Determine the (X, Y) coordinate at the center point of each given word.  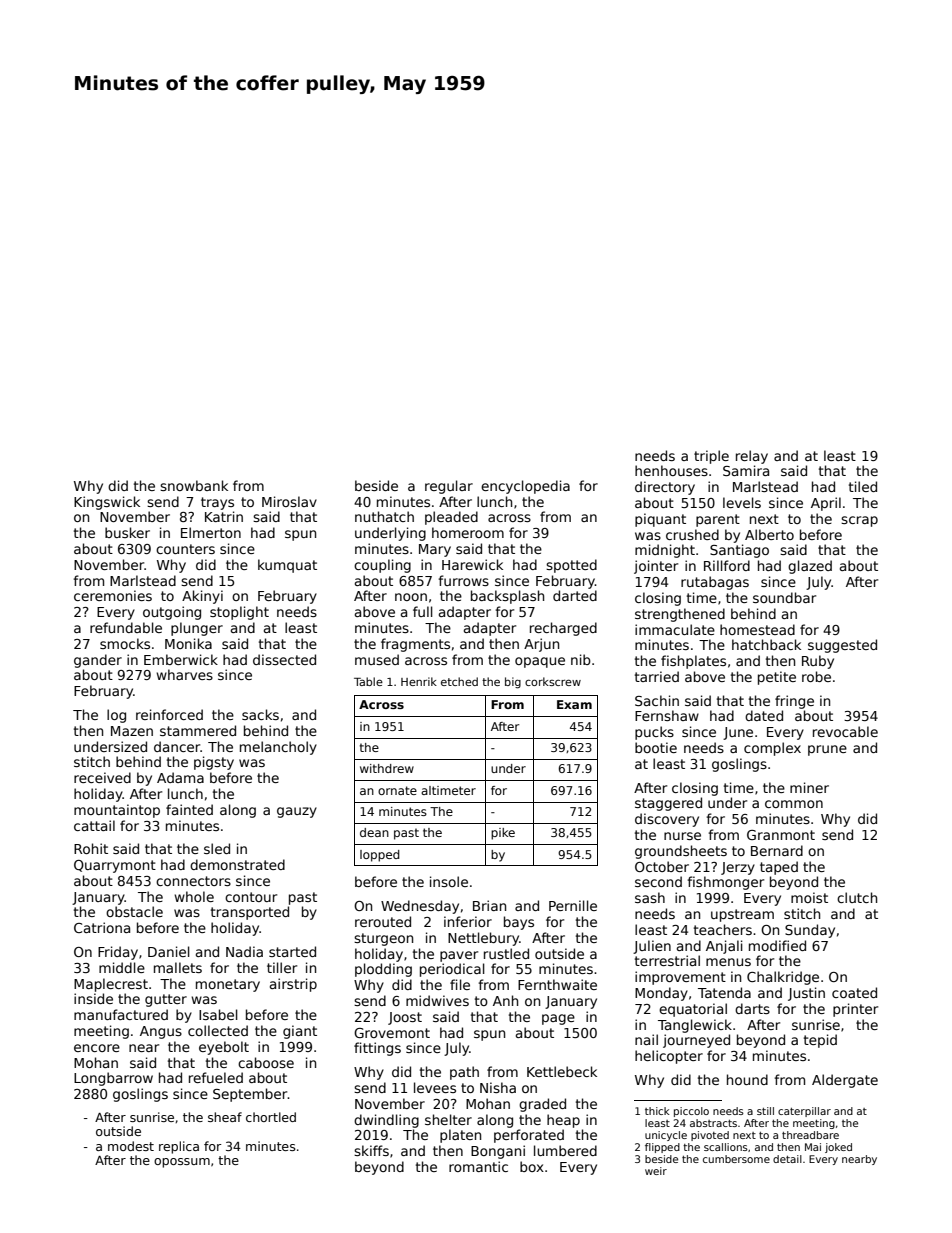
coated (854, 992)
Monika (188, 643)
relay (752, 457)
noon (411, 597)
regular (449, 487)
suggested (842, 646)
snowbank (194, 485)
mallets (178, 967)
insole (449, 881)
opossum (182, 1163)
